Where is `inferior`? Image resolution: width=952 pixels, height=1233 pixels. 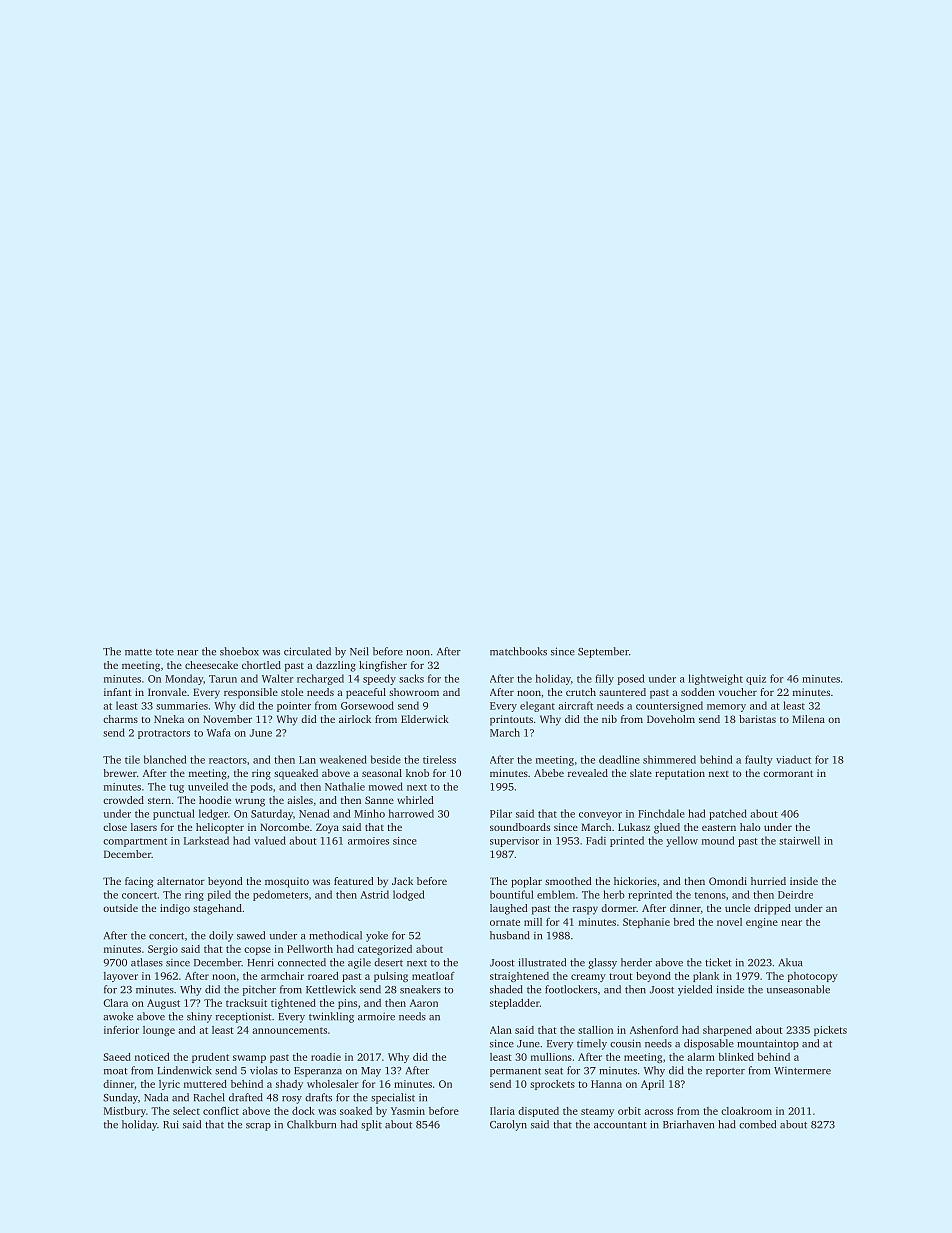 inferior is located at coordinates (121, 1030).
